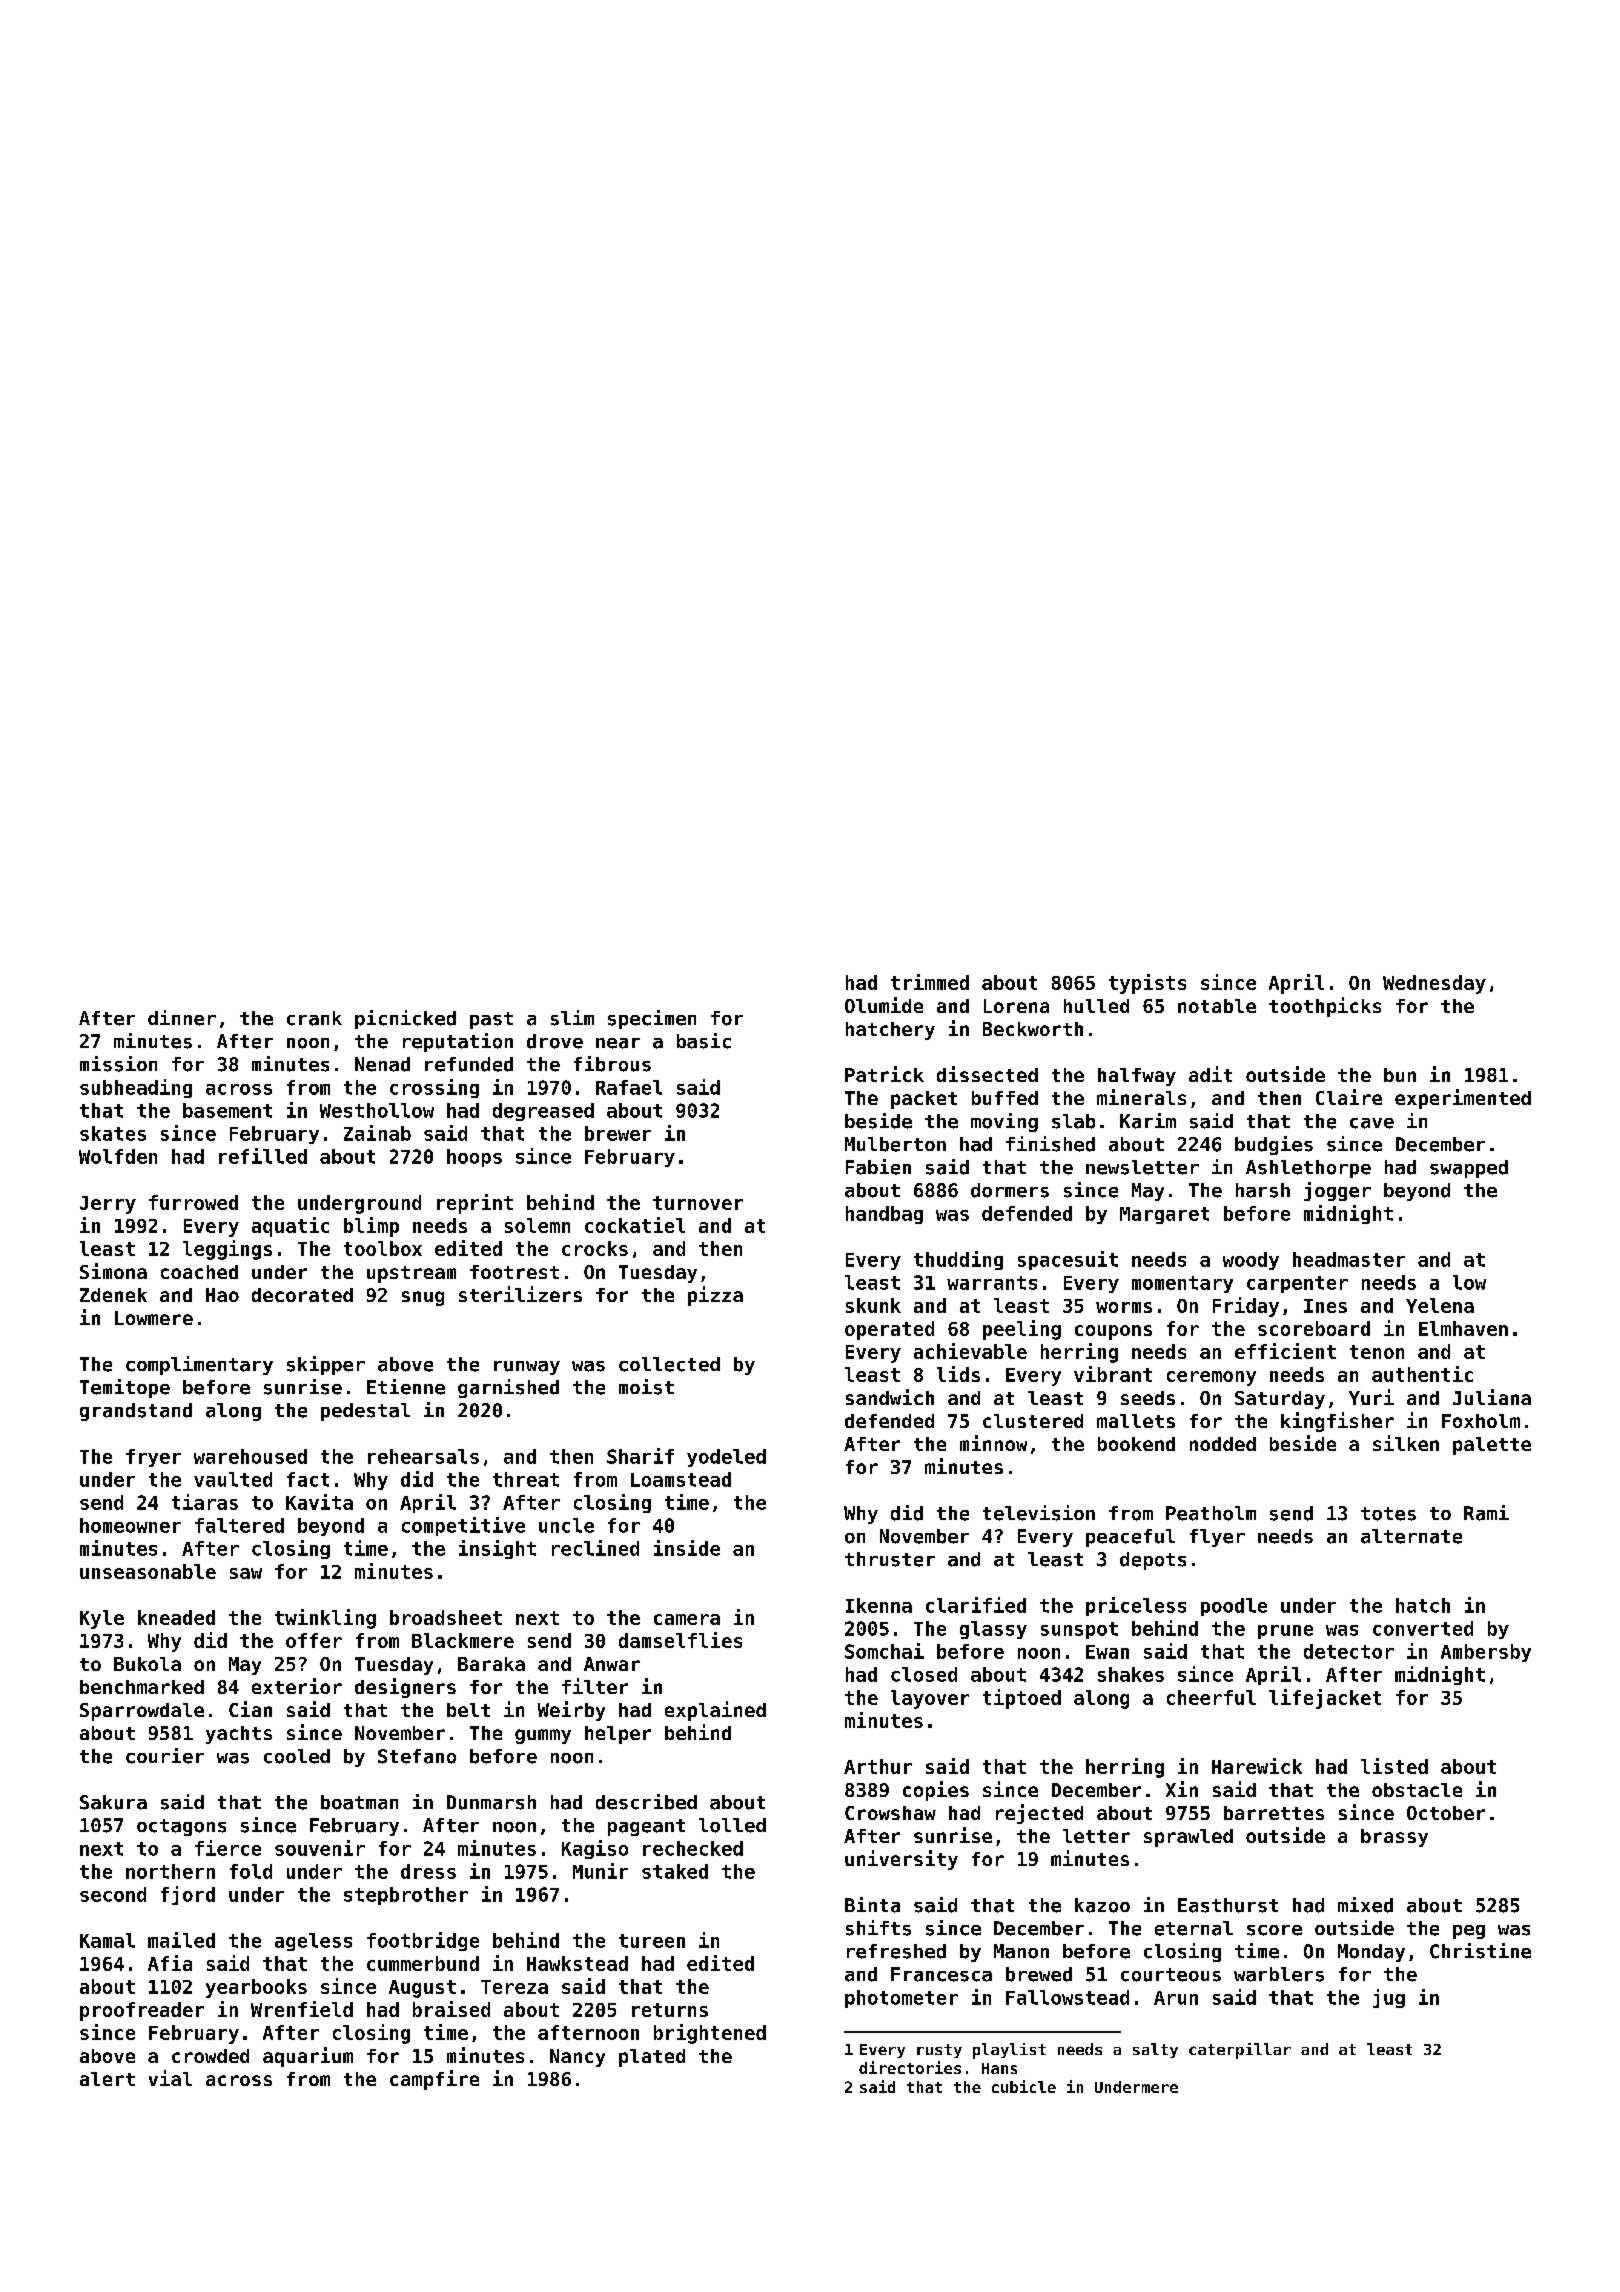 This screenshot has width=1620, height=2292. Describe the element at coordinates (572, 1018) in the screenshot. I see `slim` at that location.
